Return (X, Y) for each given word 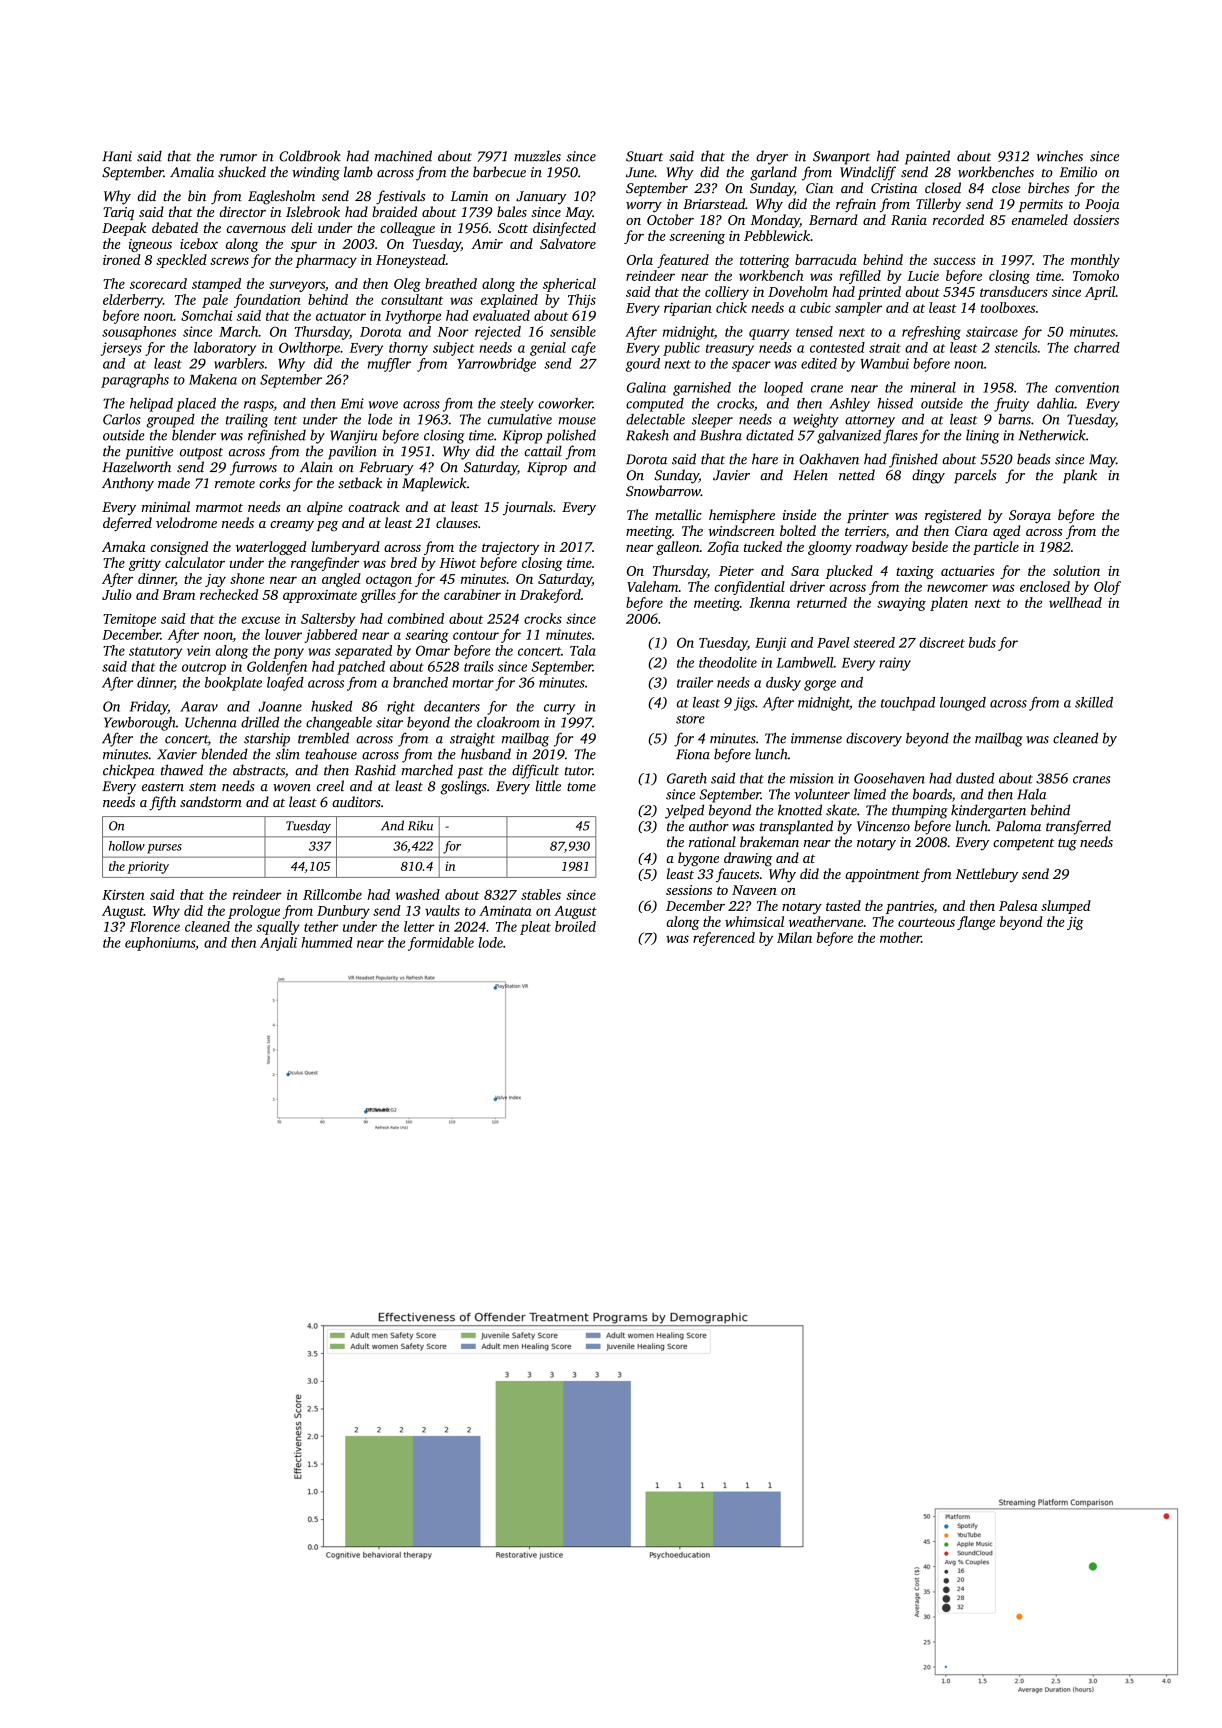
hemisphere (742, 516)
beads (1033, 459)
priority (148, 867)
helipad (151, 405)
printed (879, 293)
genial (548, 349)
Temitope (129, 620)
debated (175, 227)
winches (1059, 156)
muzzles (537, 156)
